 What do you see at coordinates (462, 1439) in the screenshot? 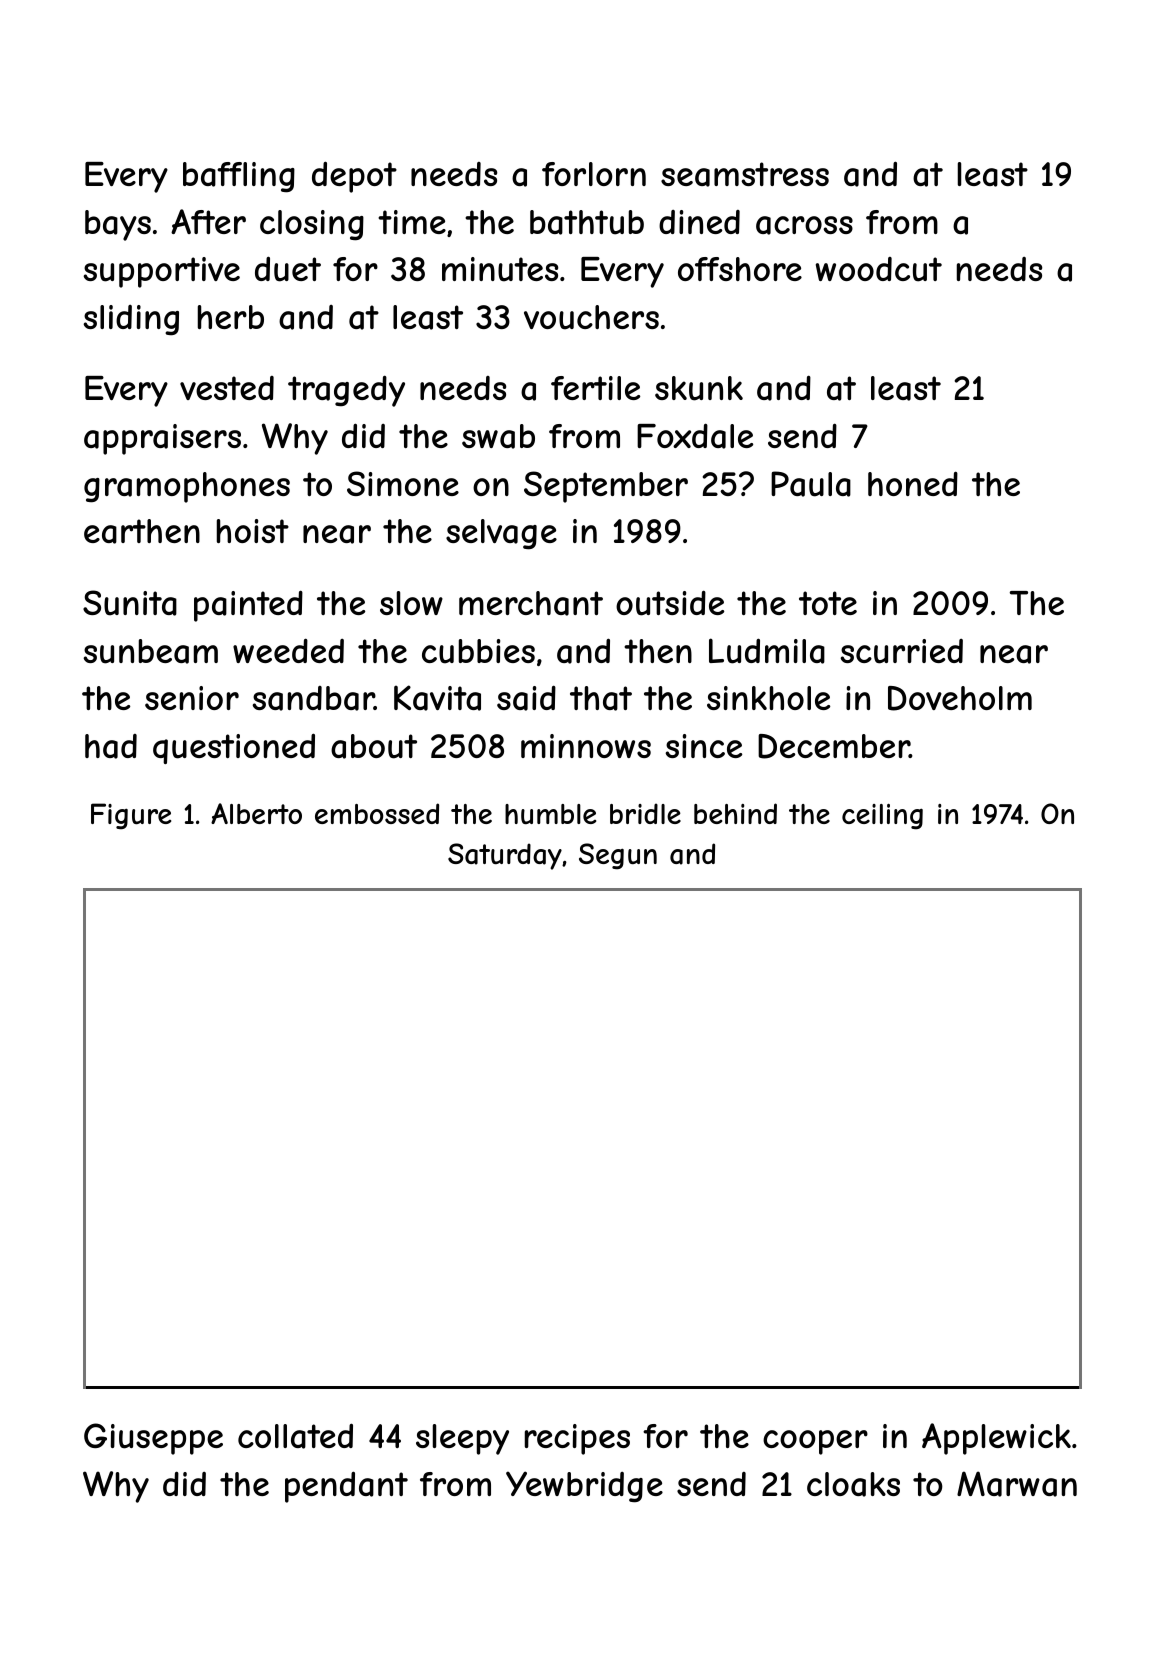
I see `sleepy` at bounding box center [462, 1439].
